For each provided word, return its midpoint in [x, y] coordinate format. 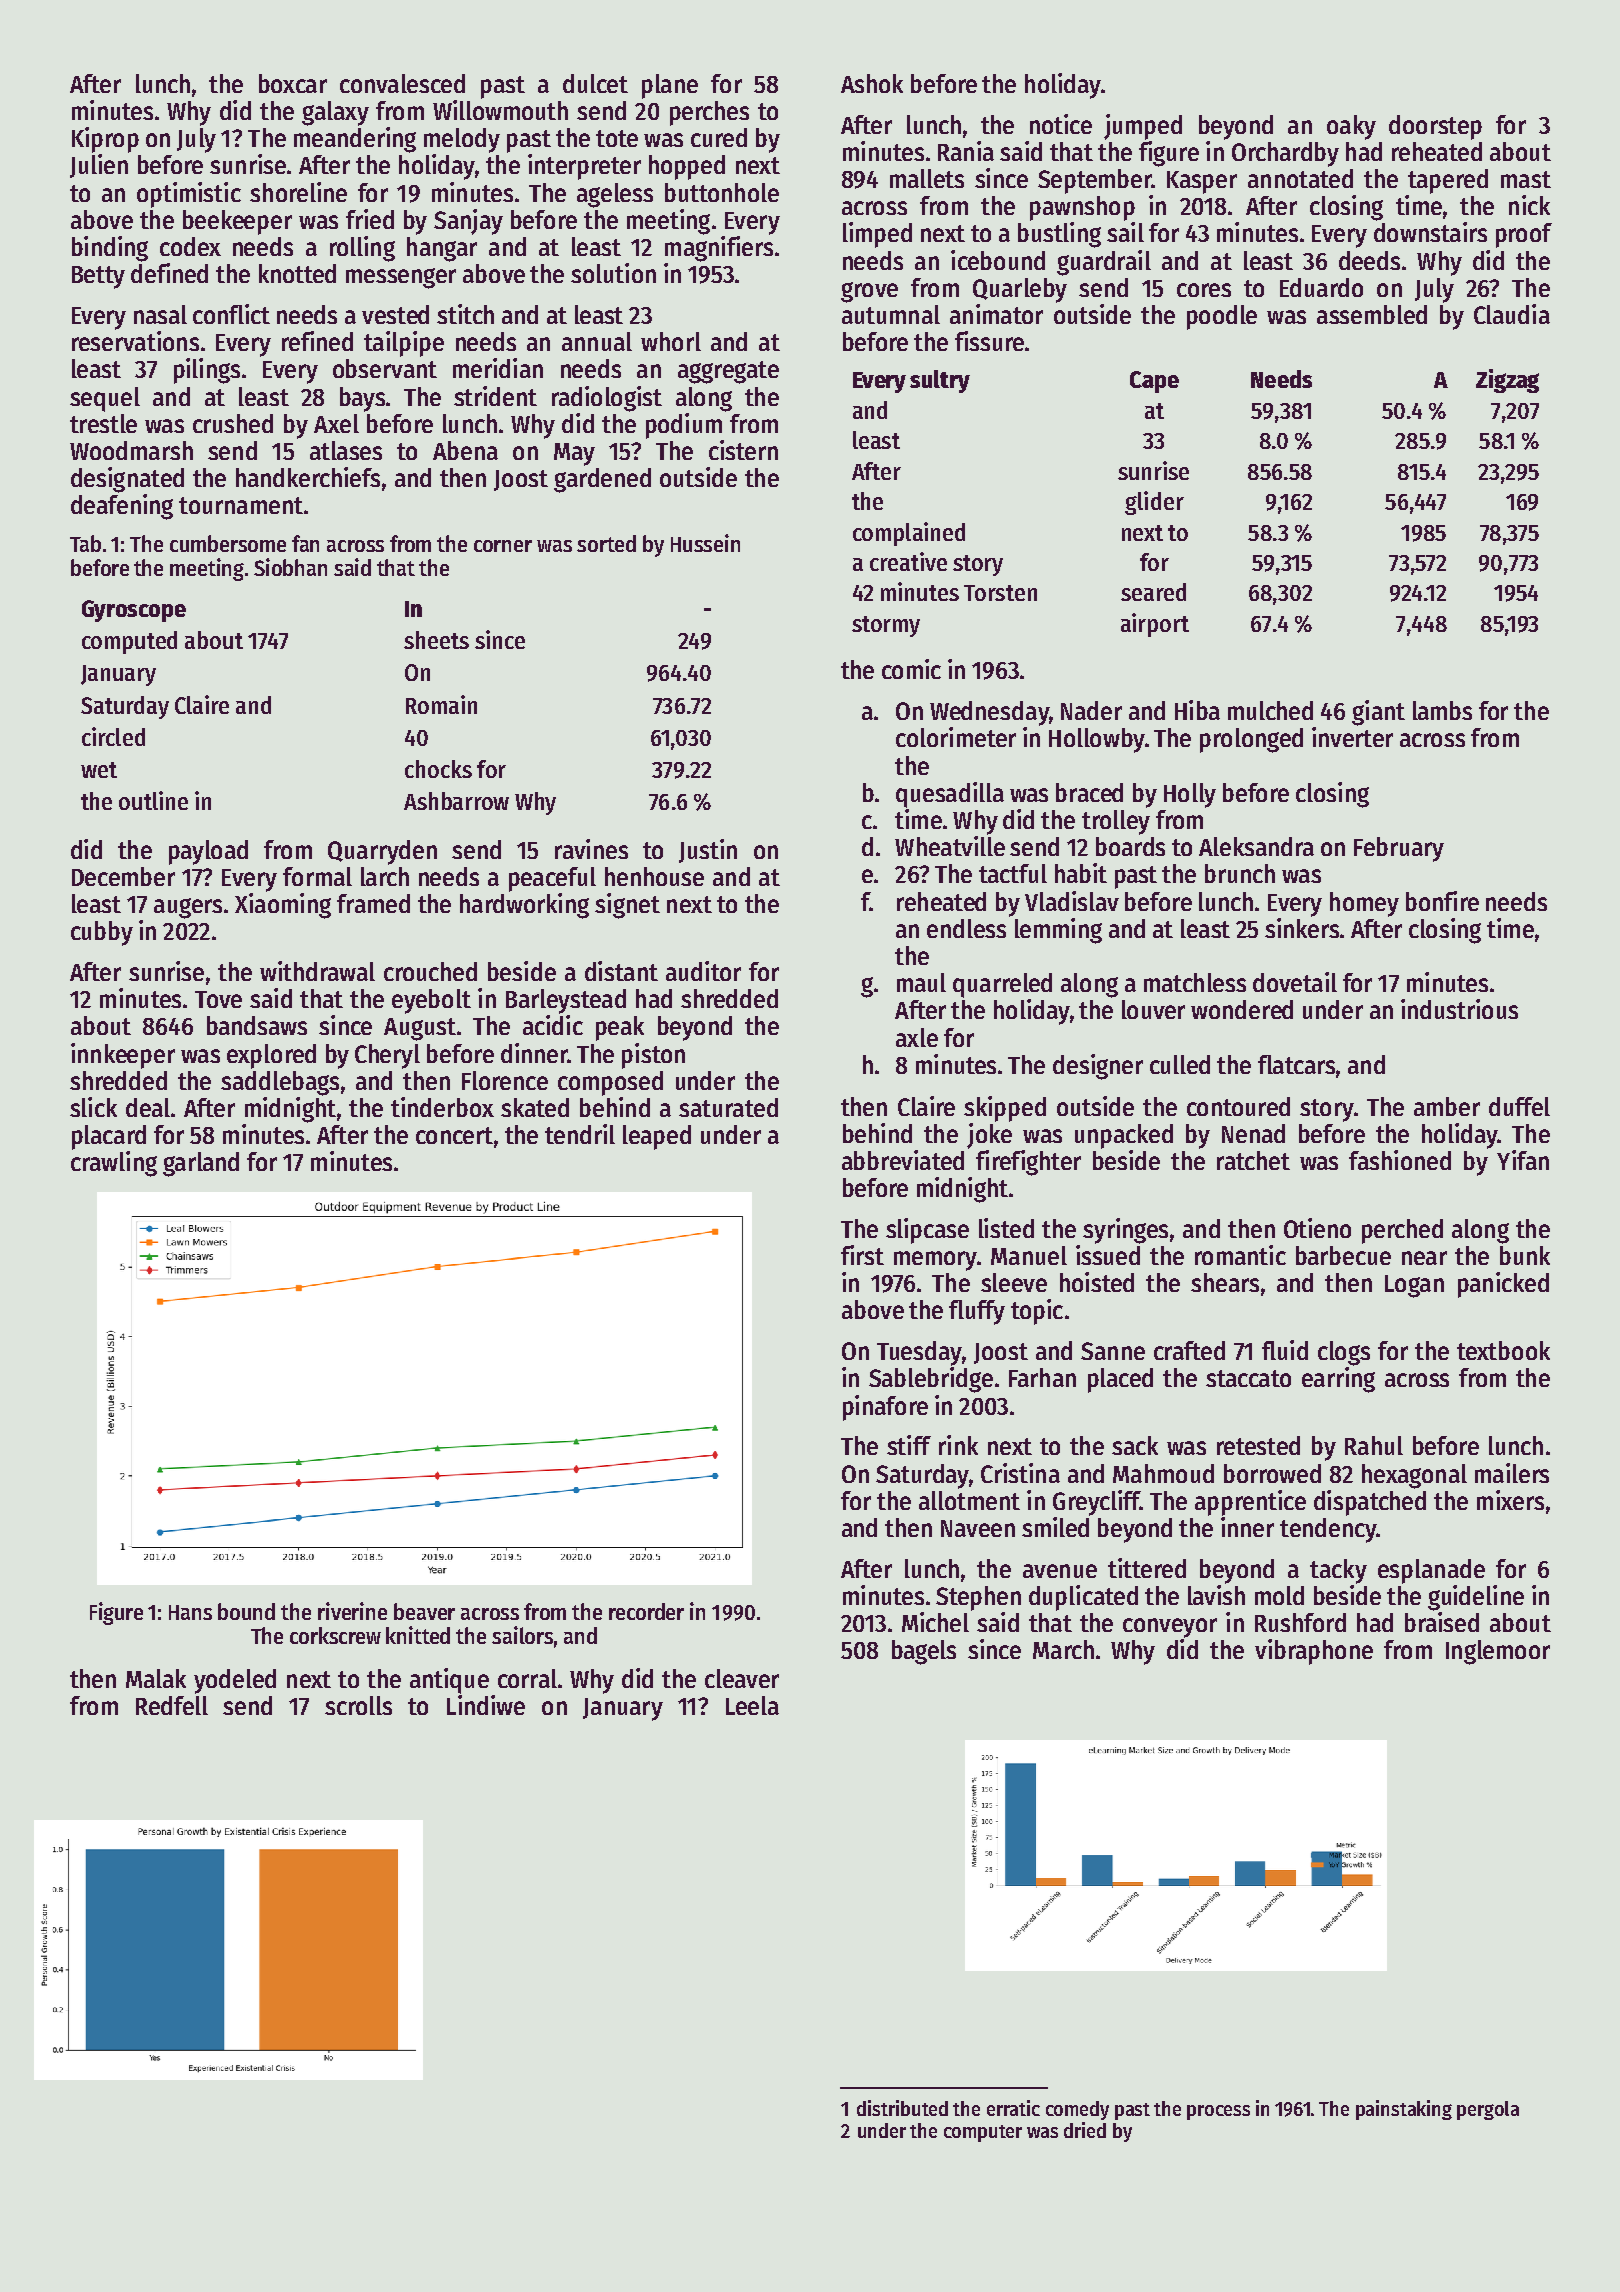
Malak [156, 1678]
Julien [99, 166]
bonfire [1442, 901]
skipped [1005, 1109]
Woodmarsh [131, 450]
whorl [671, 341]
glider [1154, 503]
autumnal [891, 314]
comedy [1077, 2110]
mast [1526, 179]
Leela [752, 1705]
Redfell [172, 1705]
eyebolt [431, 1001]
